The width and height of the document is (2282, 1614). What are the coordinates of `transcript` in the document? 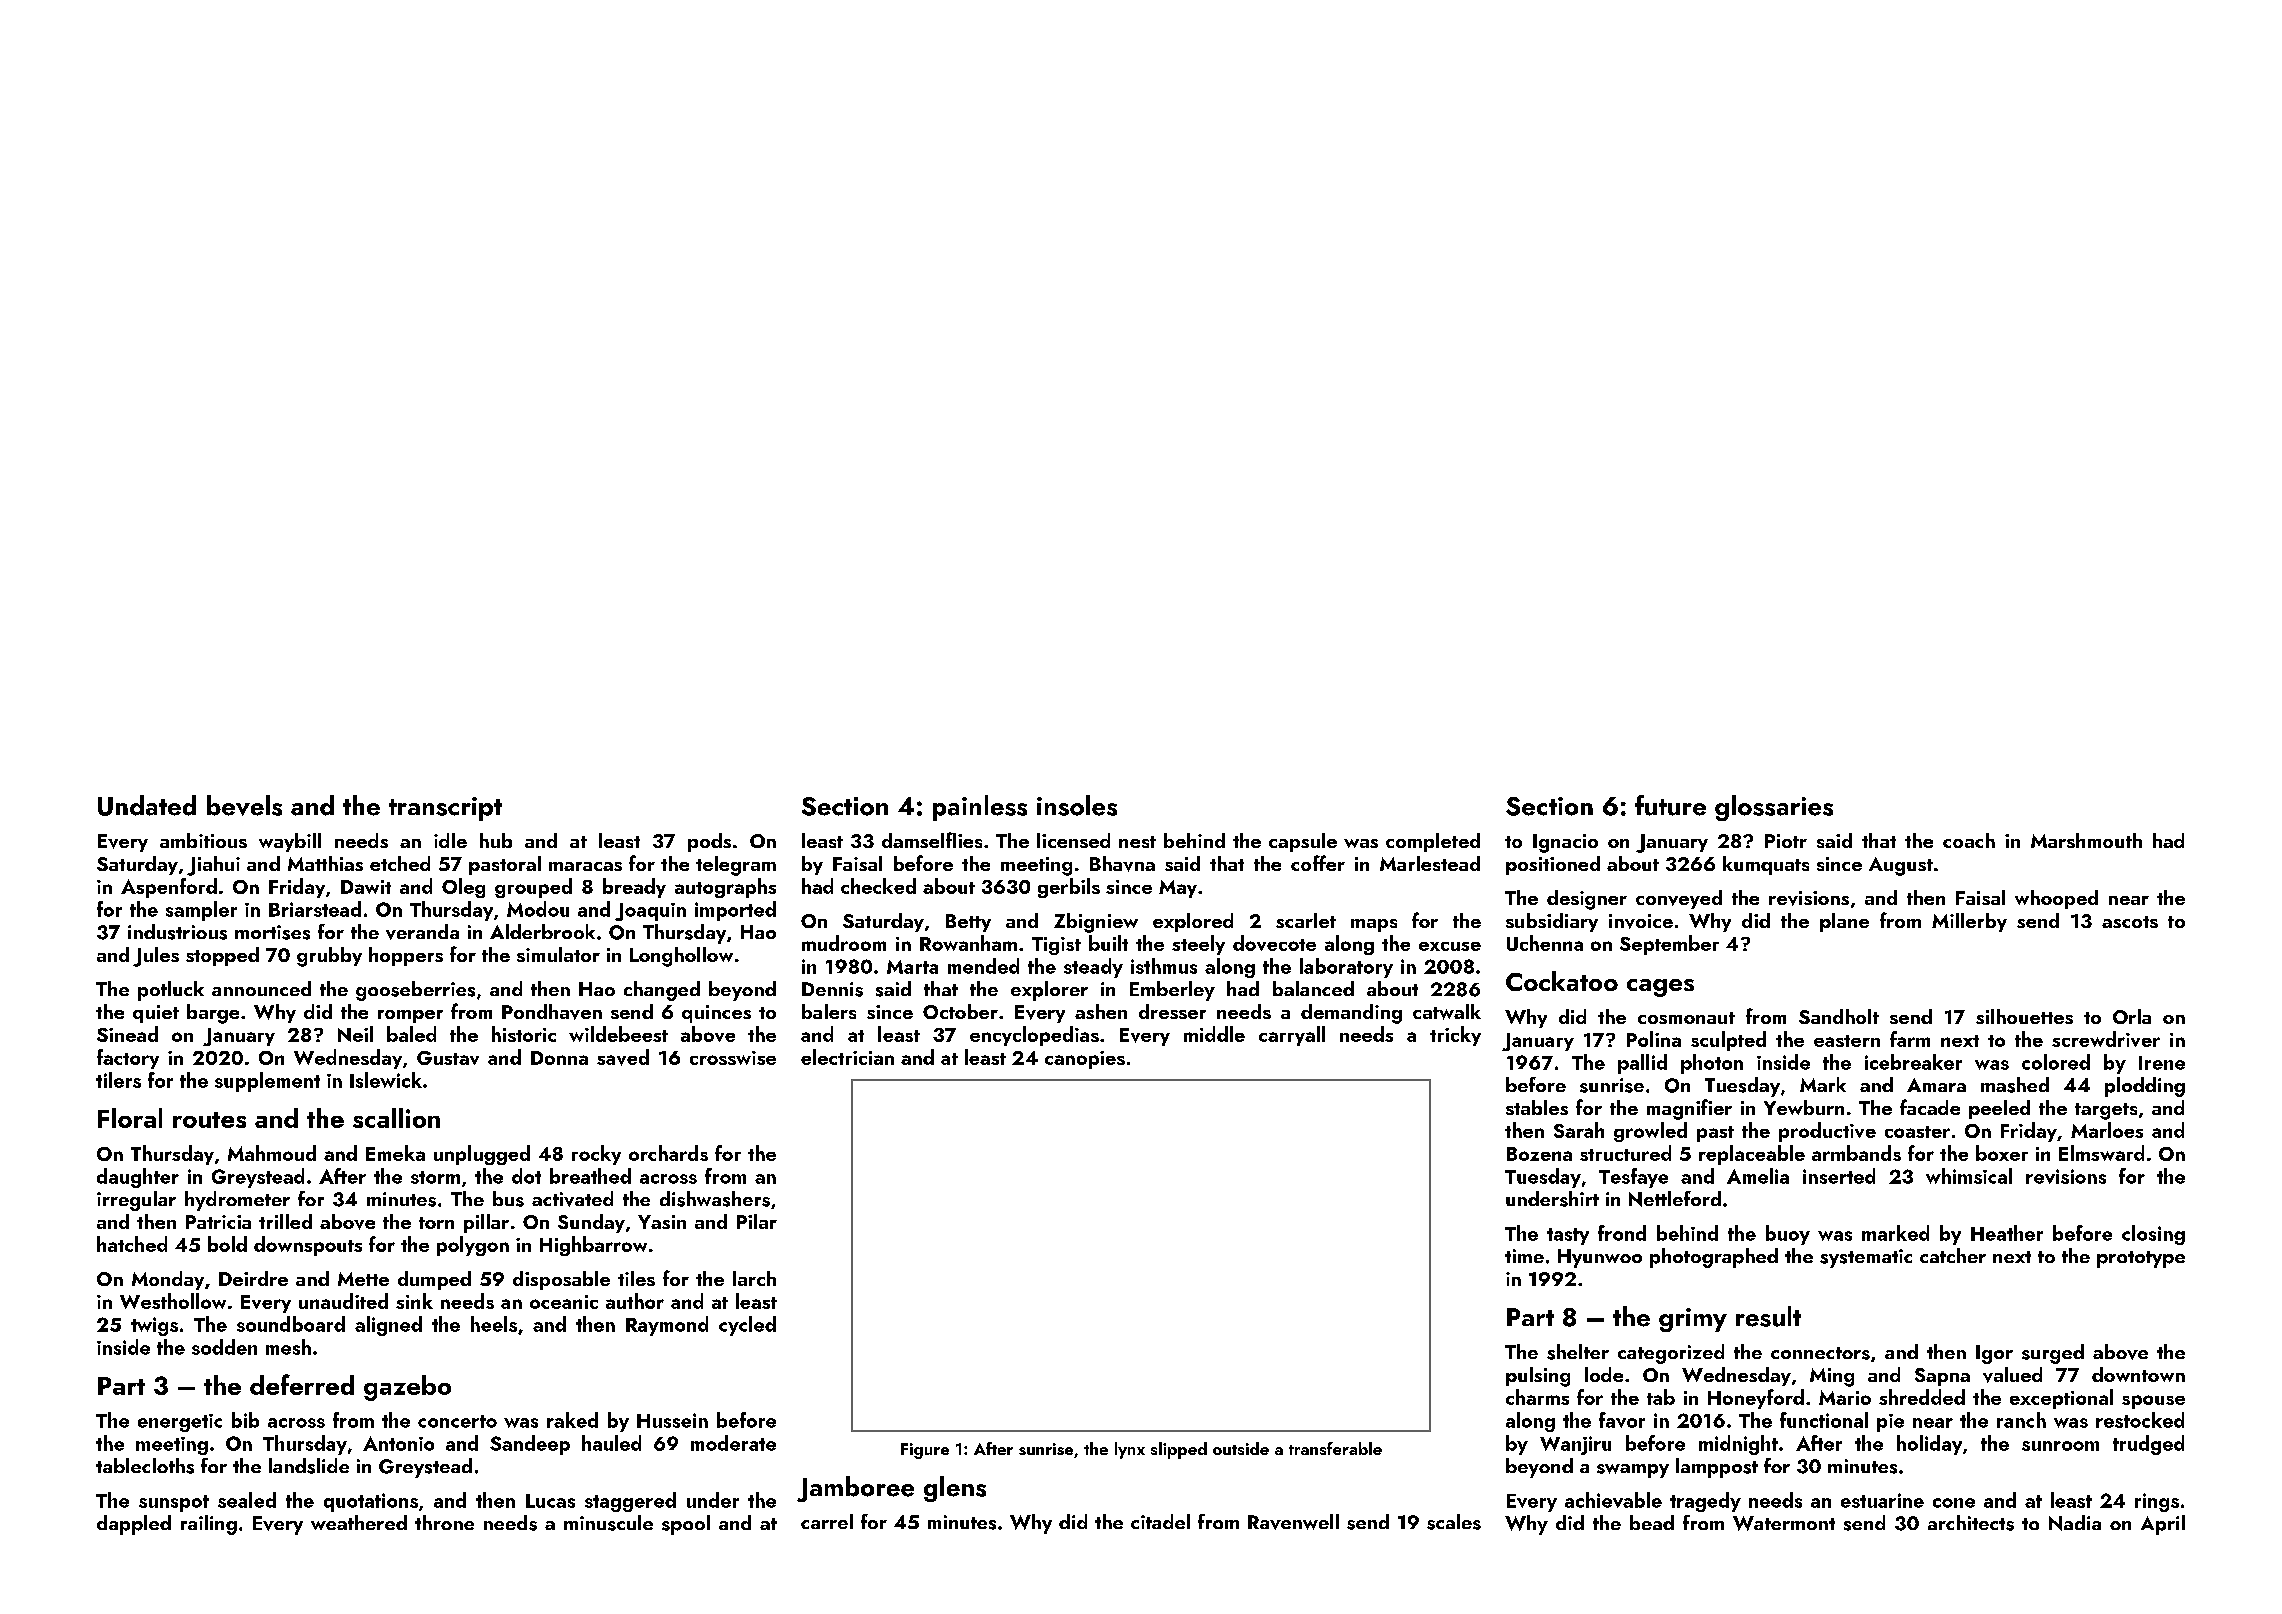 It's located at (445, 809).
